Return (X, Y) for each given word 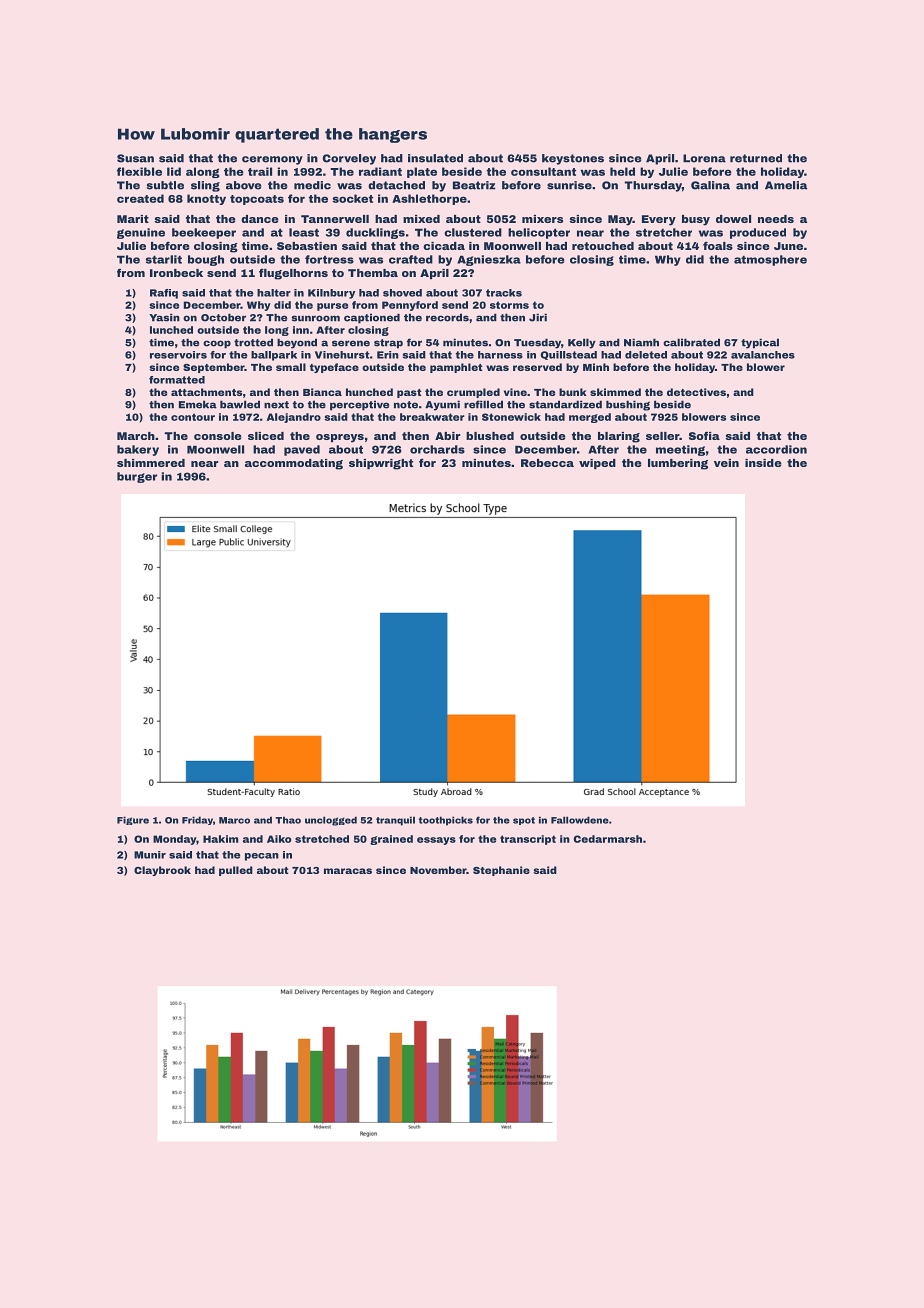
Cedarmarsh (608, 839)
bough (206, 260)
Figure (133, 820)
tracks (504, 293)
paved (302, 450)
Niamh (641, 342)
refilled (483, 404)
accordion (776, 449)
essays (436, 841)
